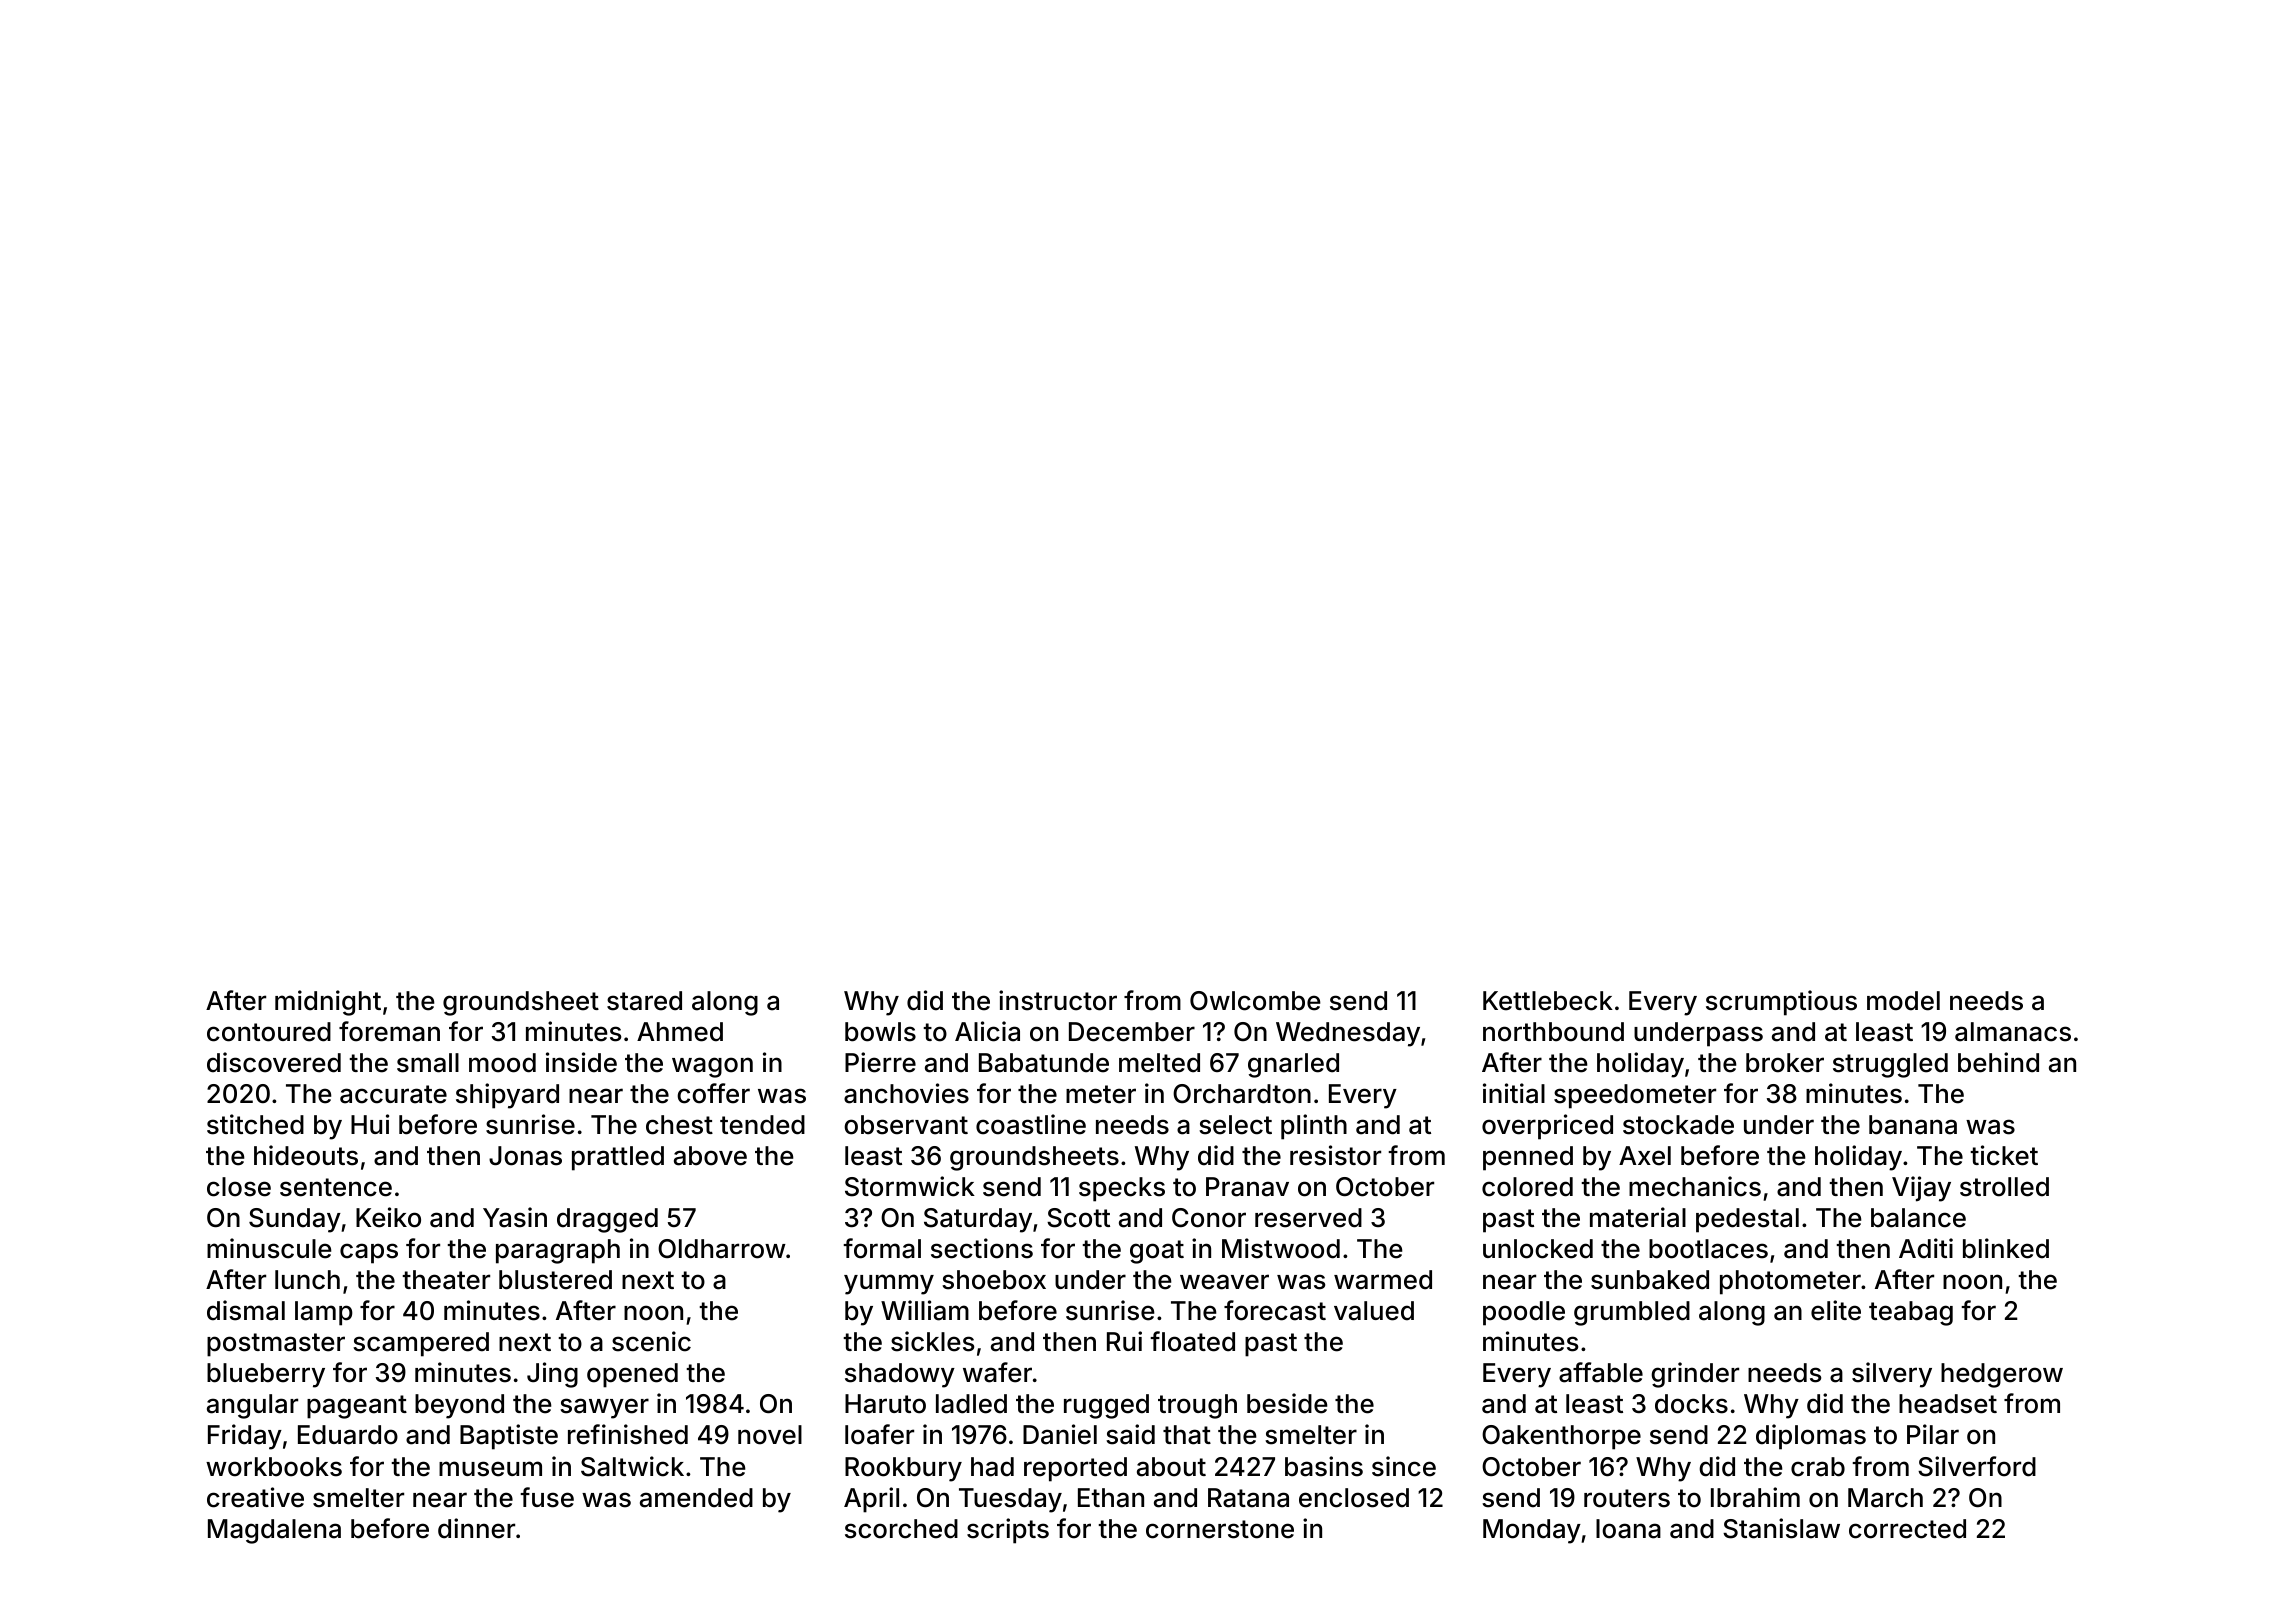 The image size is (2292, 1620). What do you see at coordinates (1235, 1125) in the page?
I see `select` at bounding box center [1235, 1125].
